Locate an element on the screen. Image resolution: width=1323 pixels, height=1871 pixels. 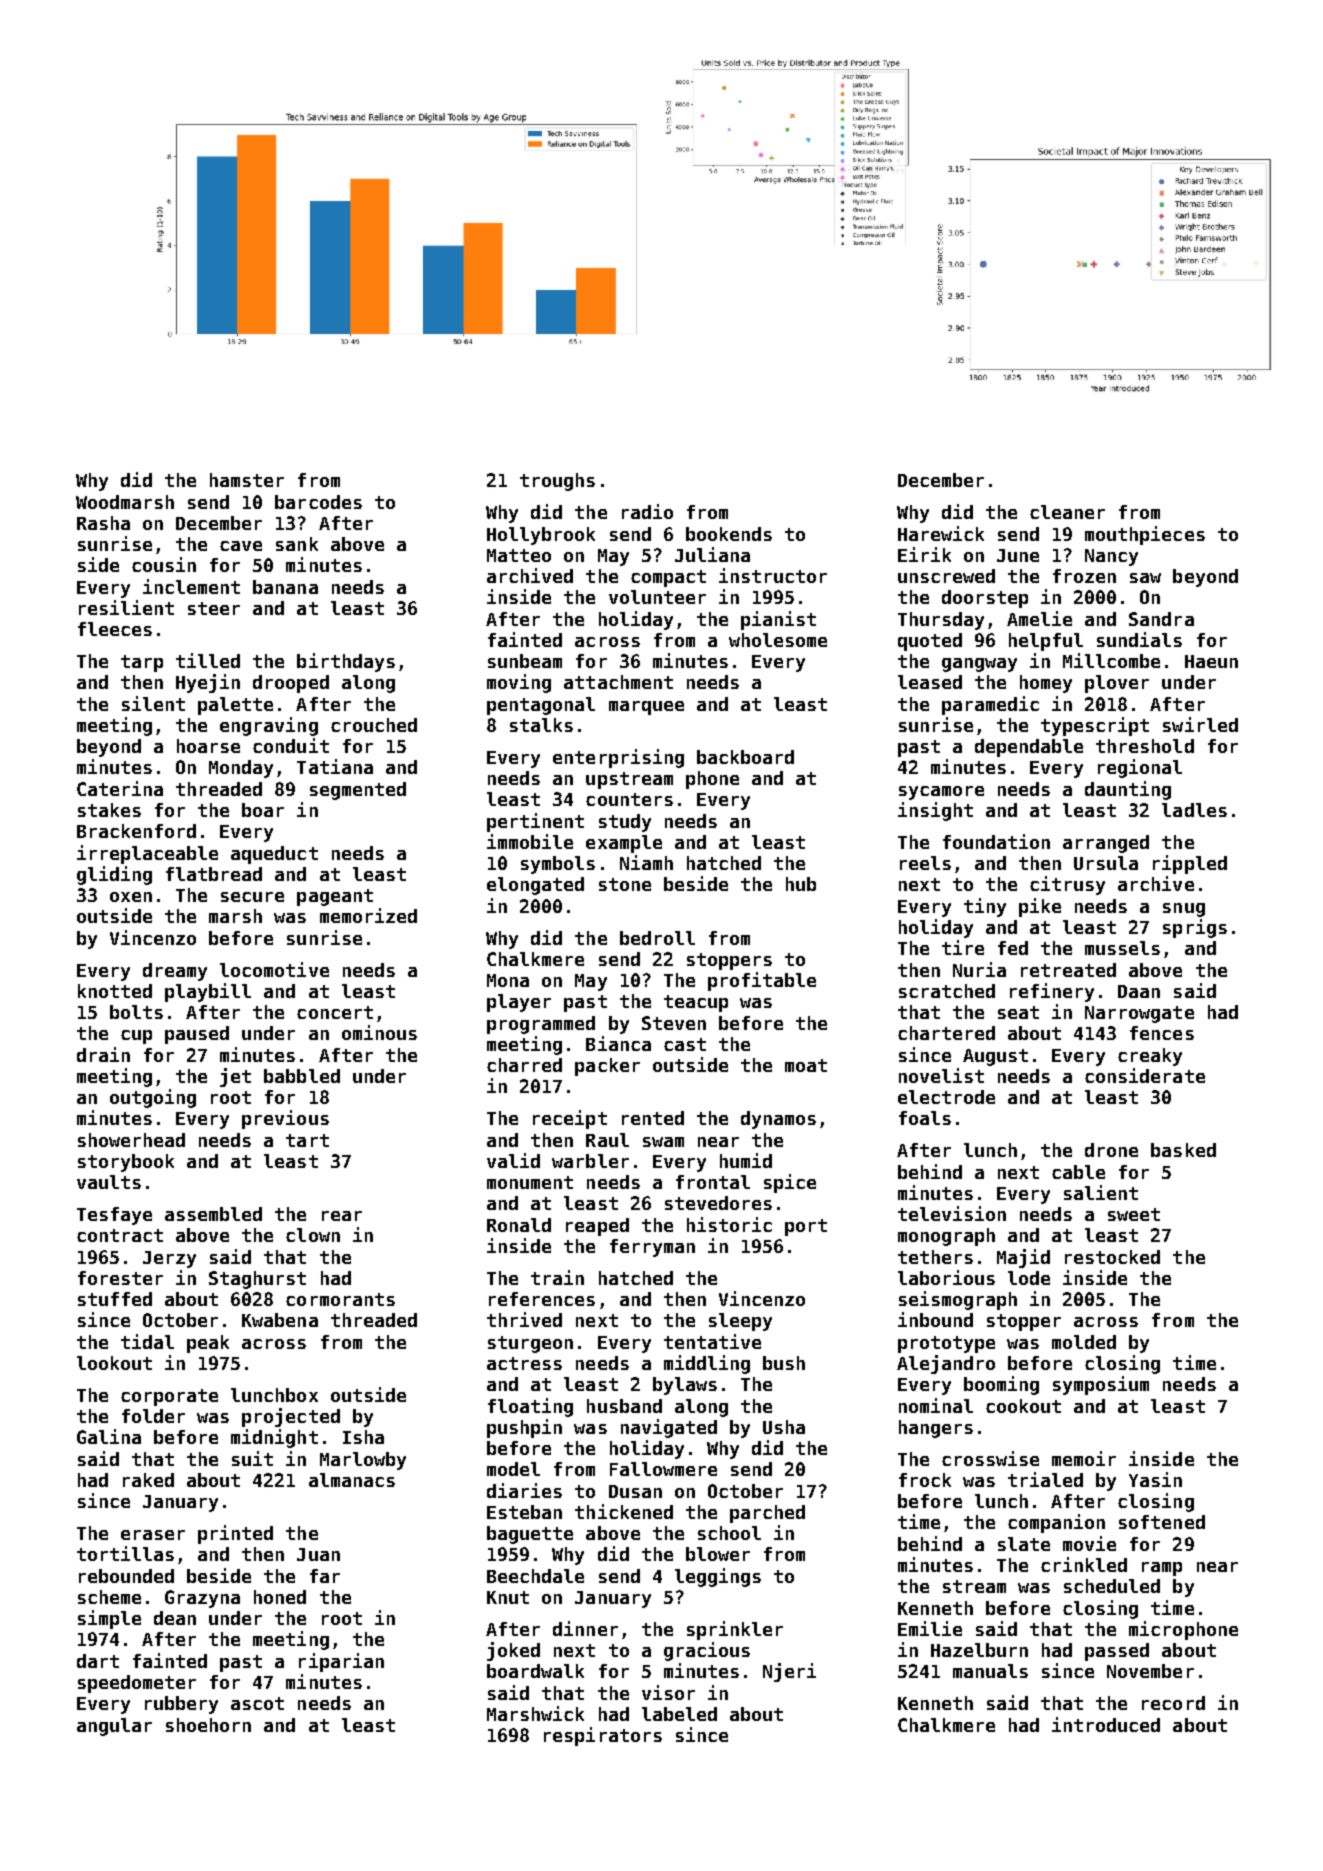
dart is located at coordinates (98, 1661).
